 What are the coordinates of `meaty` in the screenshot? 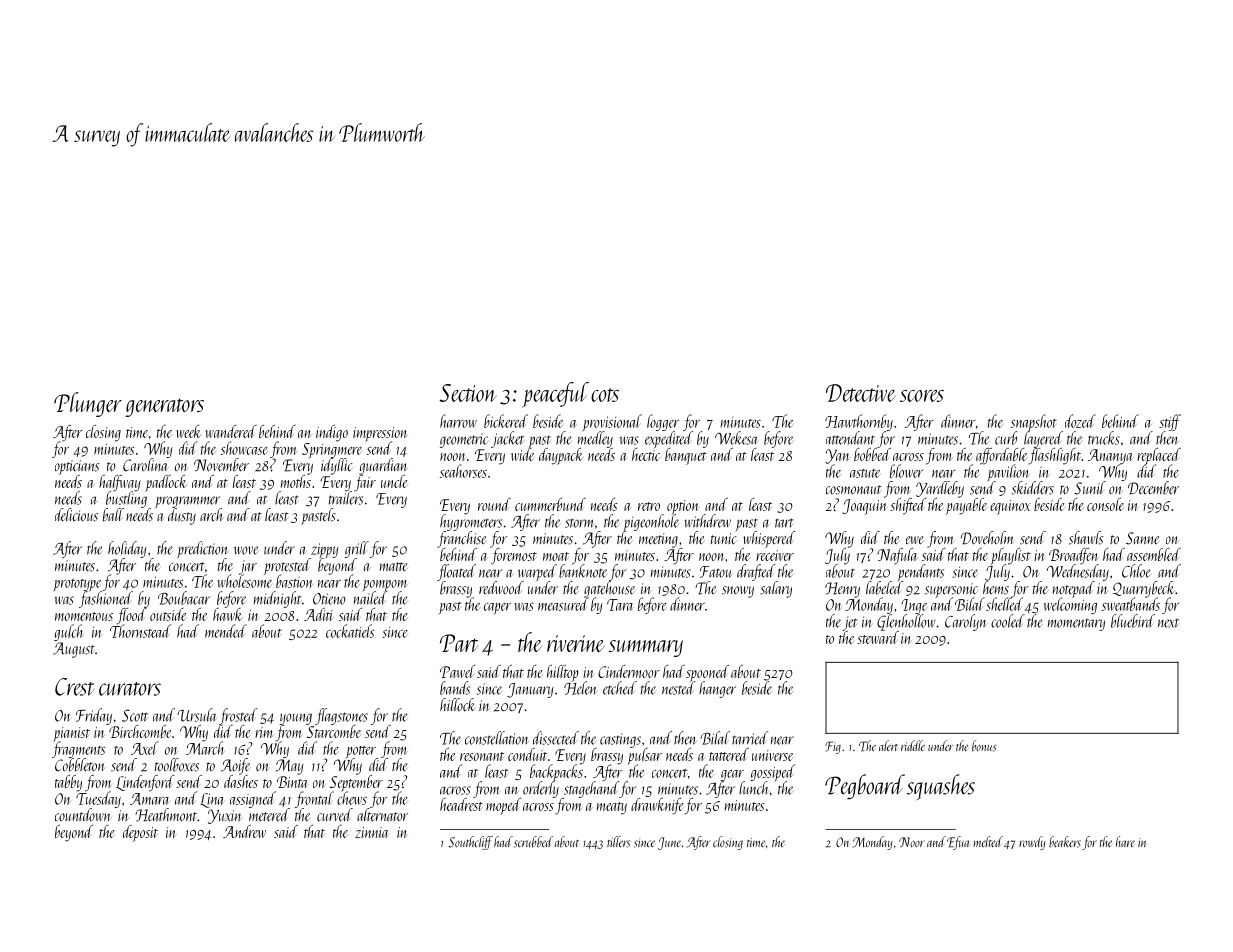 It's located at (612, 808).
